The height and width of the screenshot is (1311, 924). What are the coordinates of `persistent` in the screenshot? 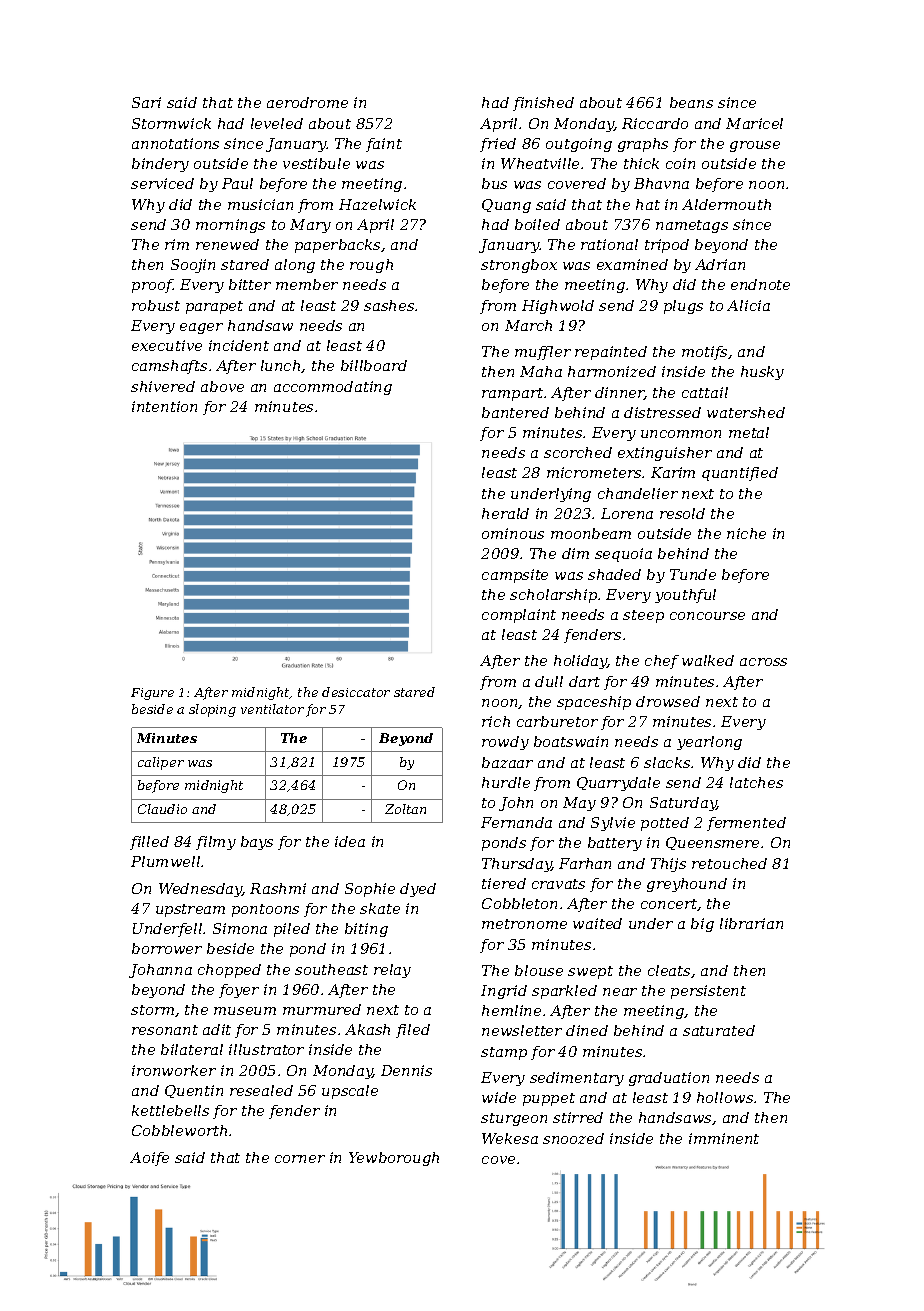 It's located at (708, 992).
